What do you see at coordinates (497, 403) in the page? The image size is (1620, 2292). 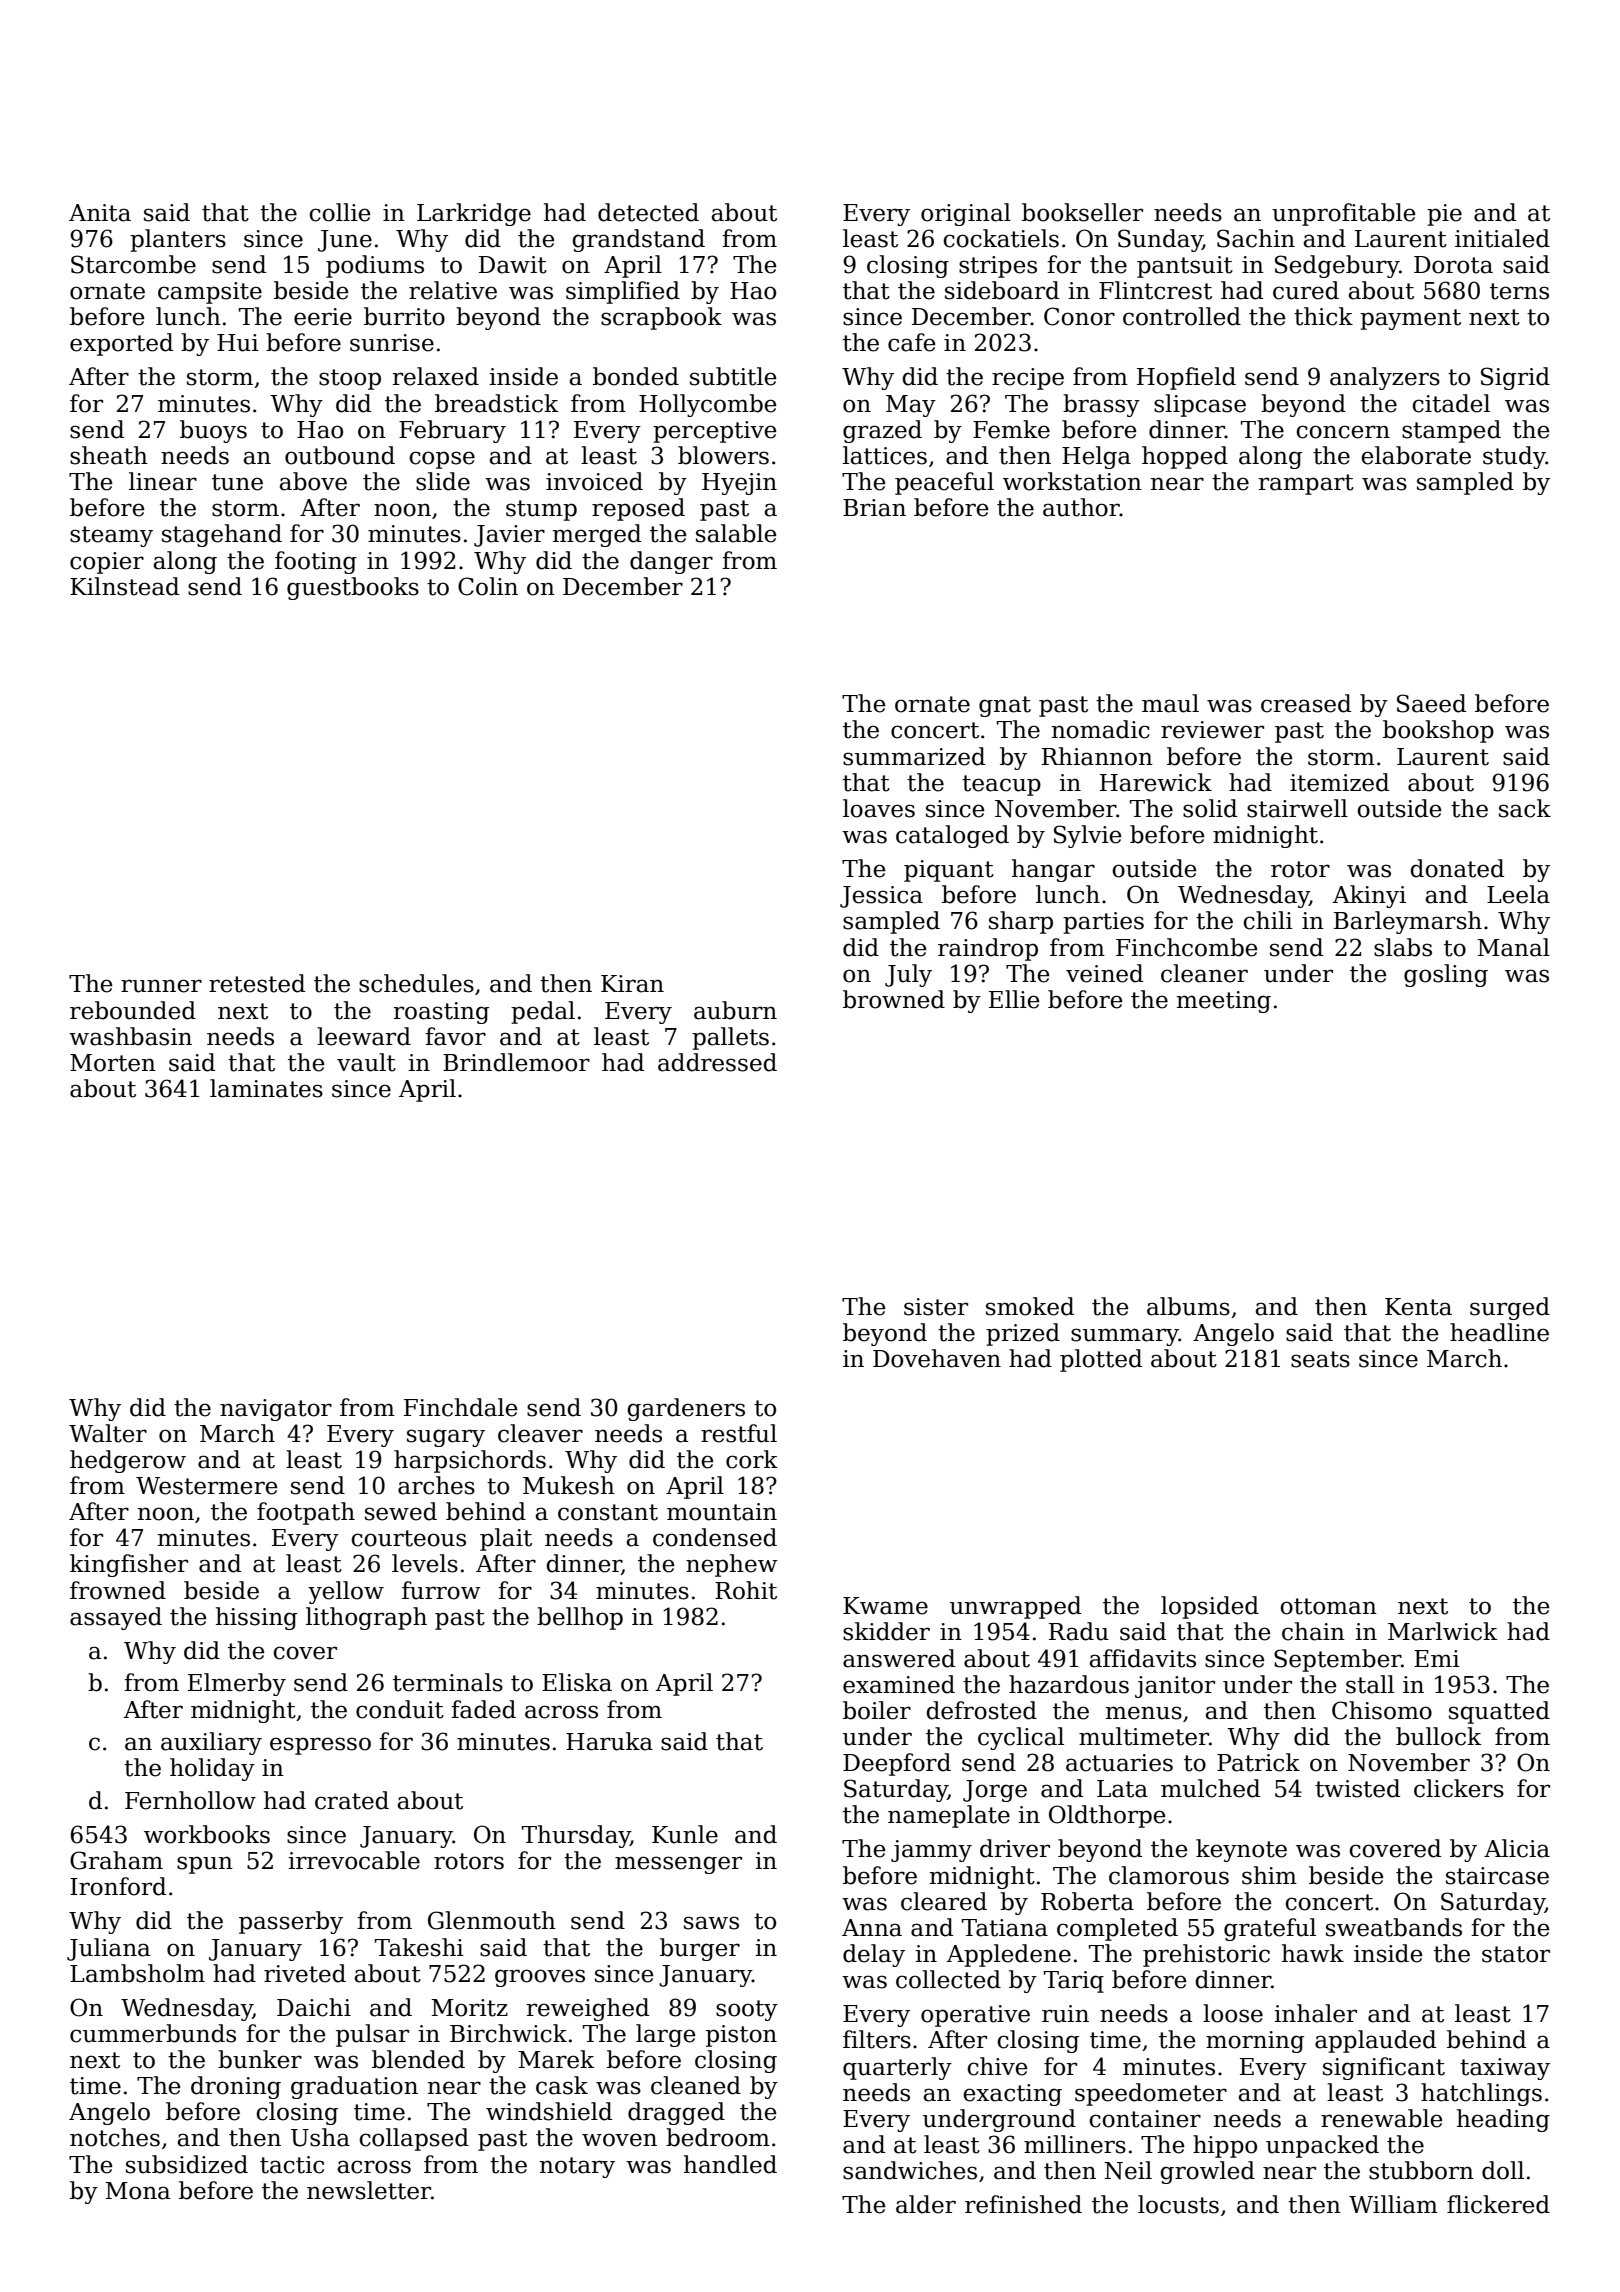 I see `breadstick` at bounding box center [497, 403].
